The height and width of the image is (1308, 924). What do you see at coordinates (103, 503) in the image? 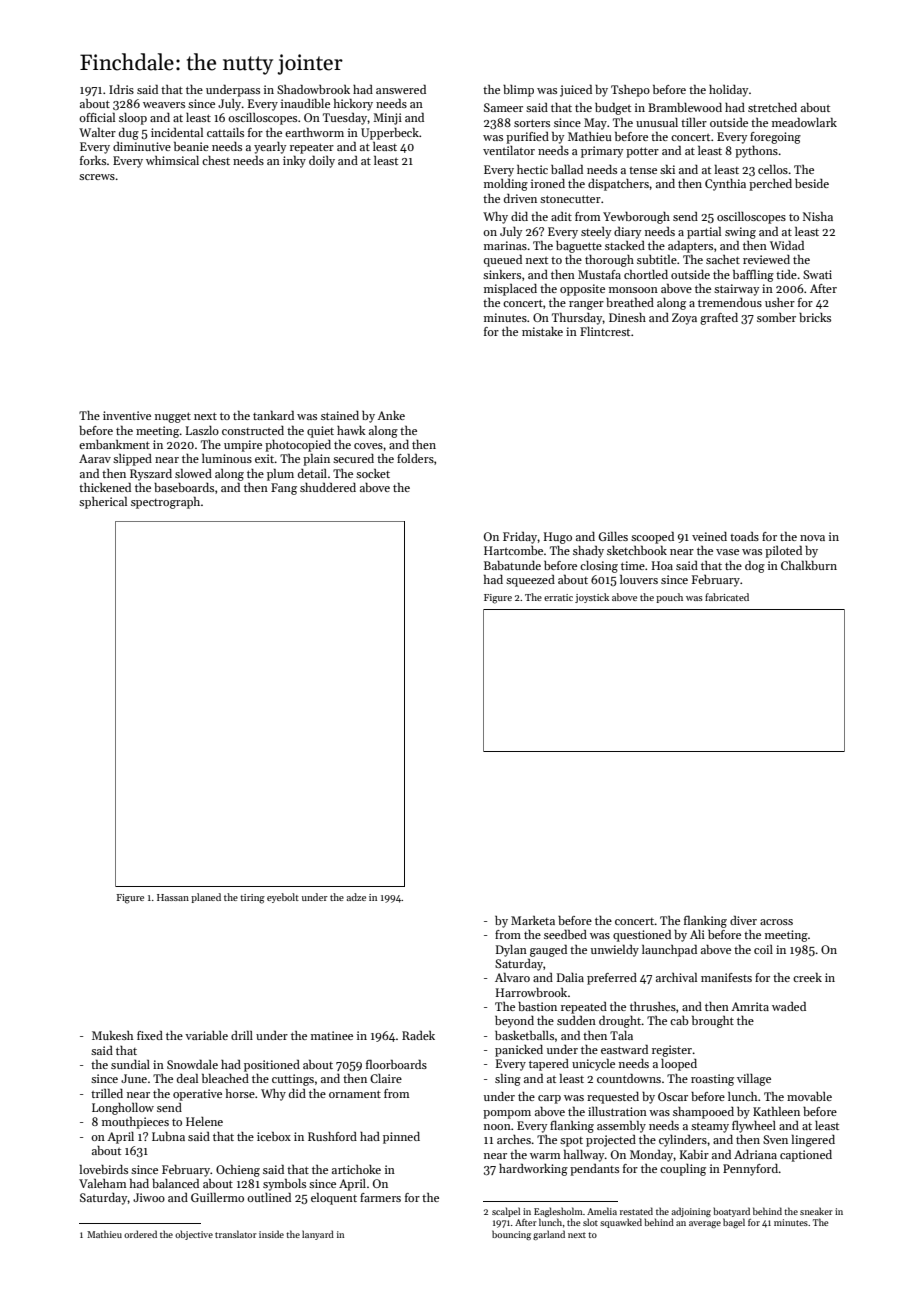
I see `spherical` at bounding box center [103, 503].
